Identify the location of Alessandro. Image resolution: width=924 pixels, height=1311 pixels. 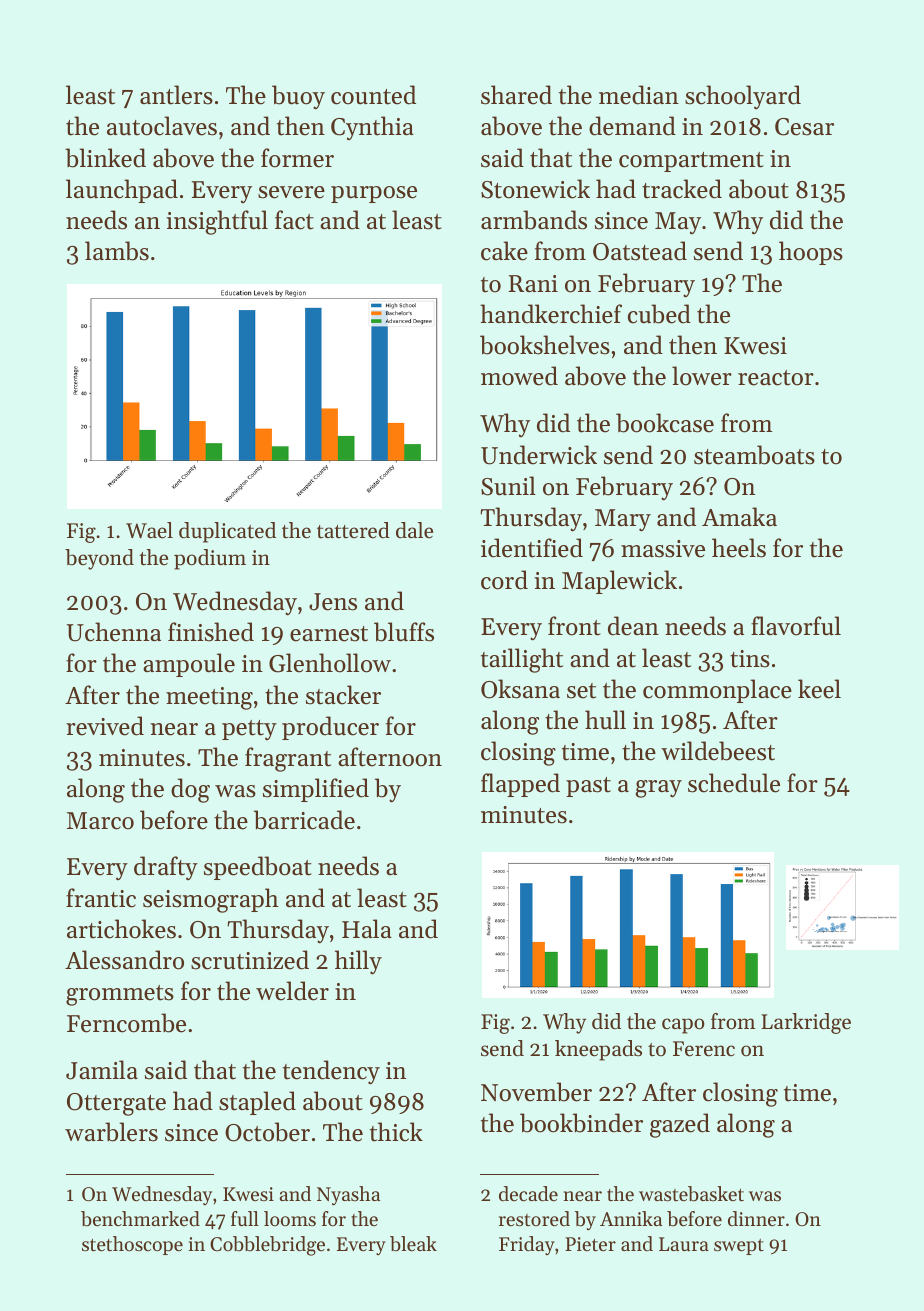
(124, 960).
